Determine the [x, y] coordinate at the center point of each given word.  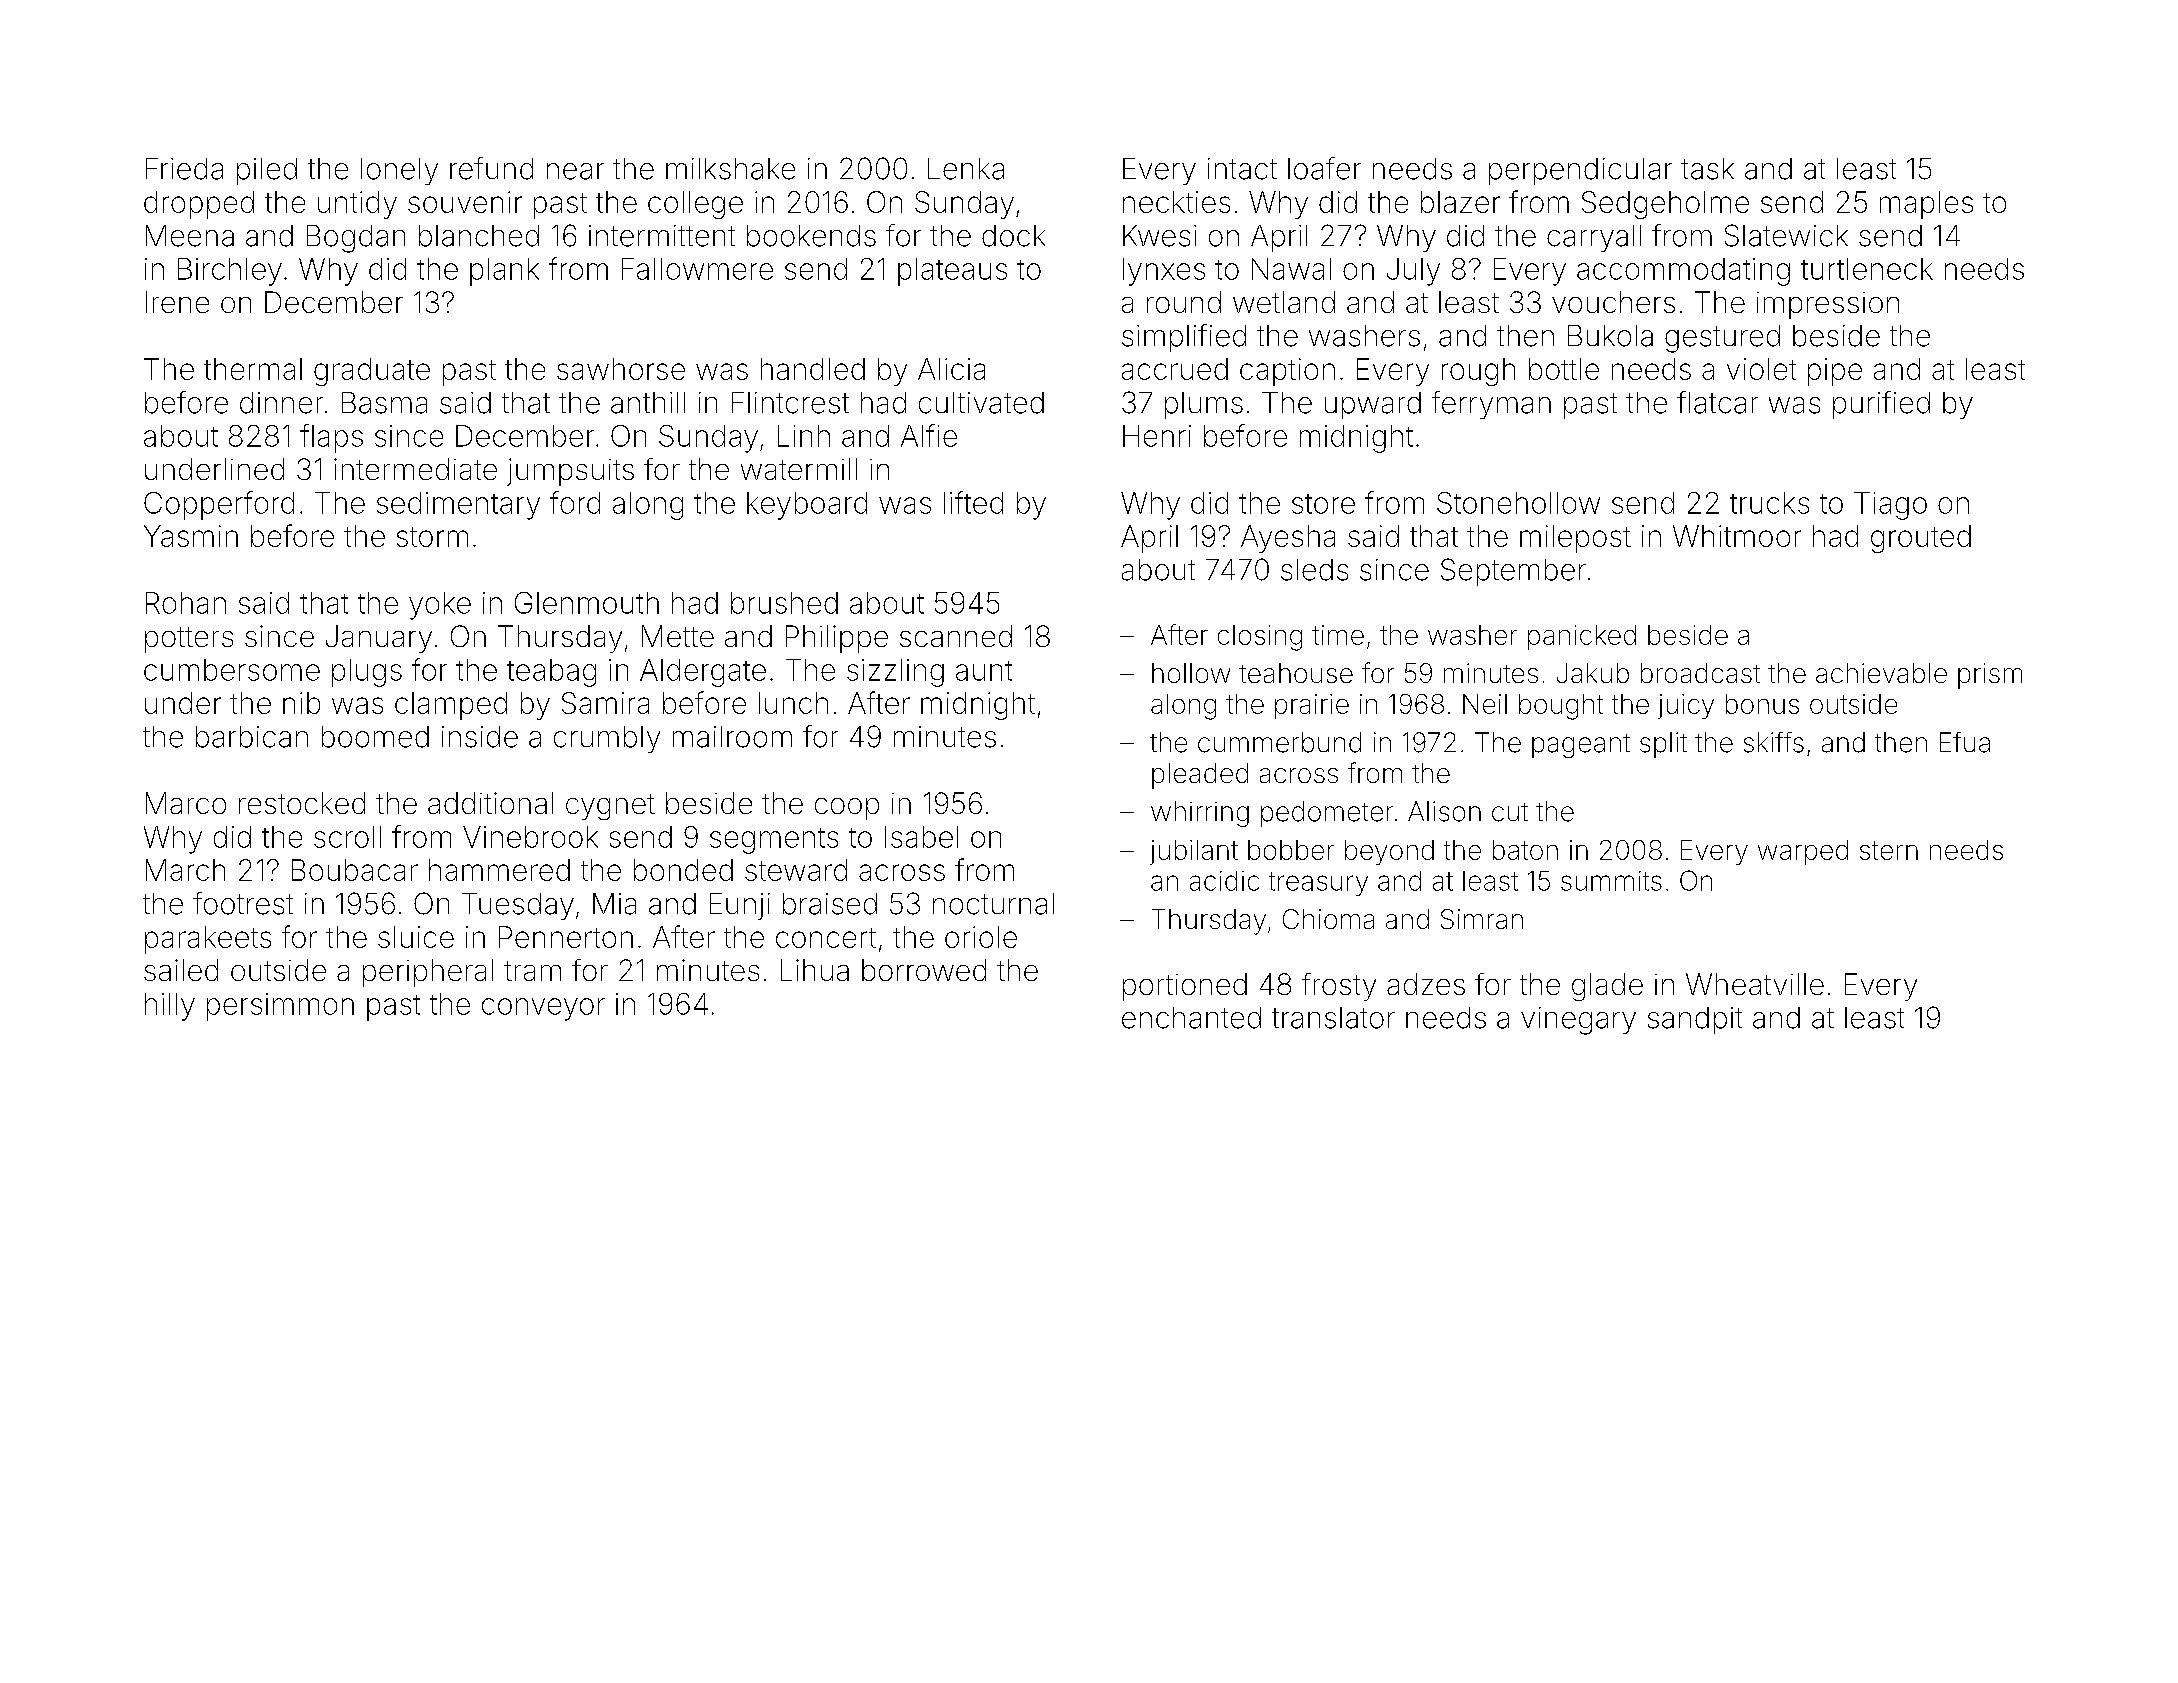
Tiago [1890, 506]
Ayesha [1288, 539]
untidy [357, 205]
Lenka [966, 169]
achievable [1881, 673]
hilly [170, 1007]
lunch [793, 703]
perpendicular [1580, 171]
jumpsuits [570, 472]
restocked [302, 803]
